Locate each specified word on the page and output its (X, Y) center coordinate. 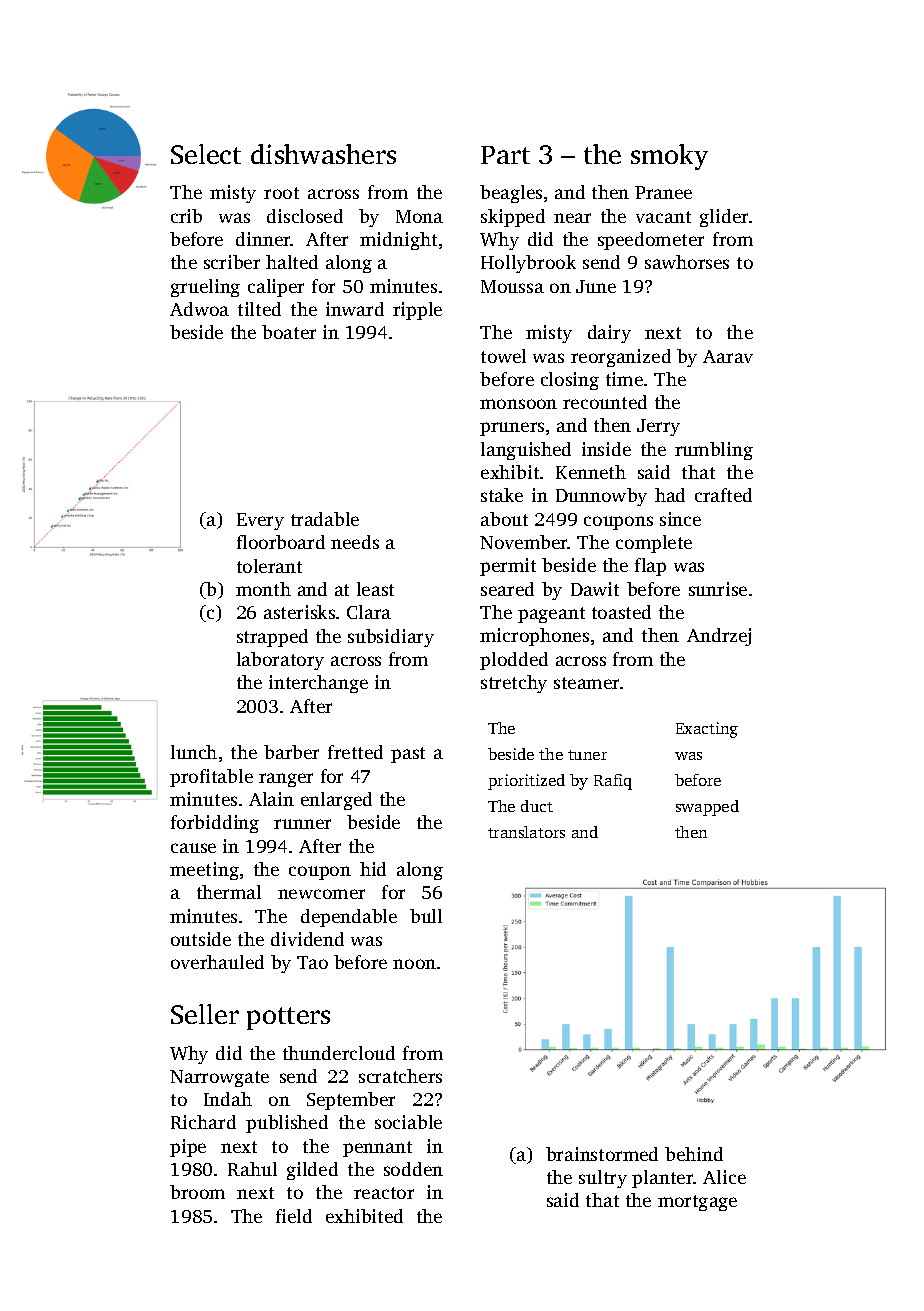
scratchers (400, 1076)
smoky (669, 157)
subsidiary (391, 638)
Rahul (252, 1169)
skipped (513, 218)
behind (694, 1154)
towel (503, 356)
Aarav (728, 356)
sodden (413, 1169)
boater (289, 332)
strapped (272, 638)
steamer (586, 683)
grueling (205, 288)
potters (288, 1018)
